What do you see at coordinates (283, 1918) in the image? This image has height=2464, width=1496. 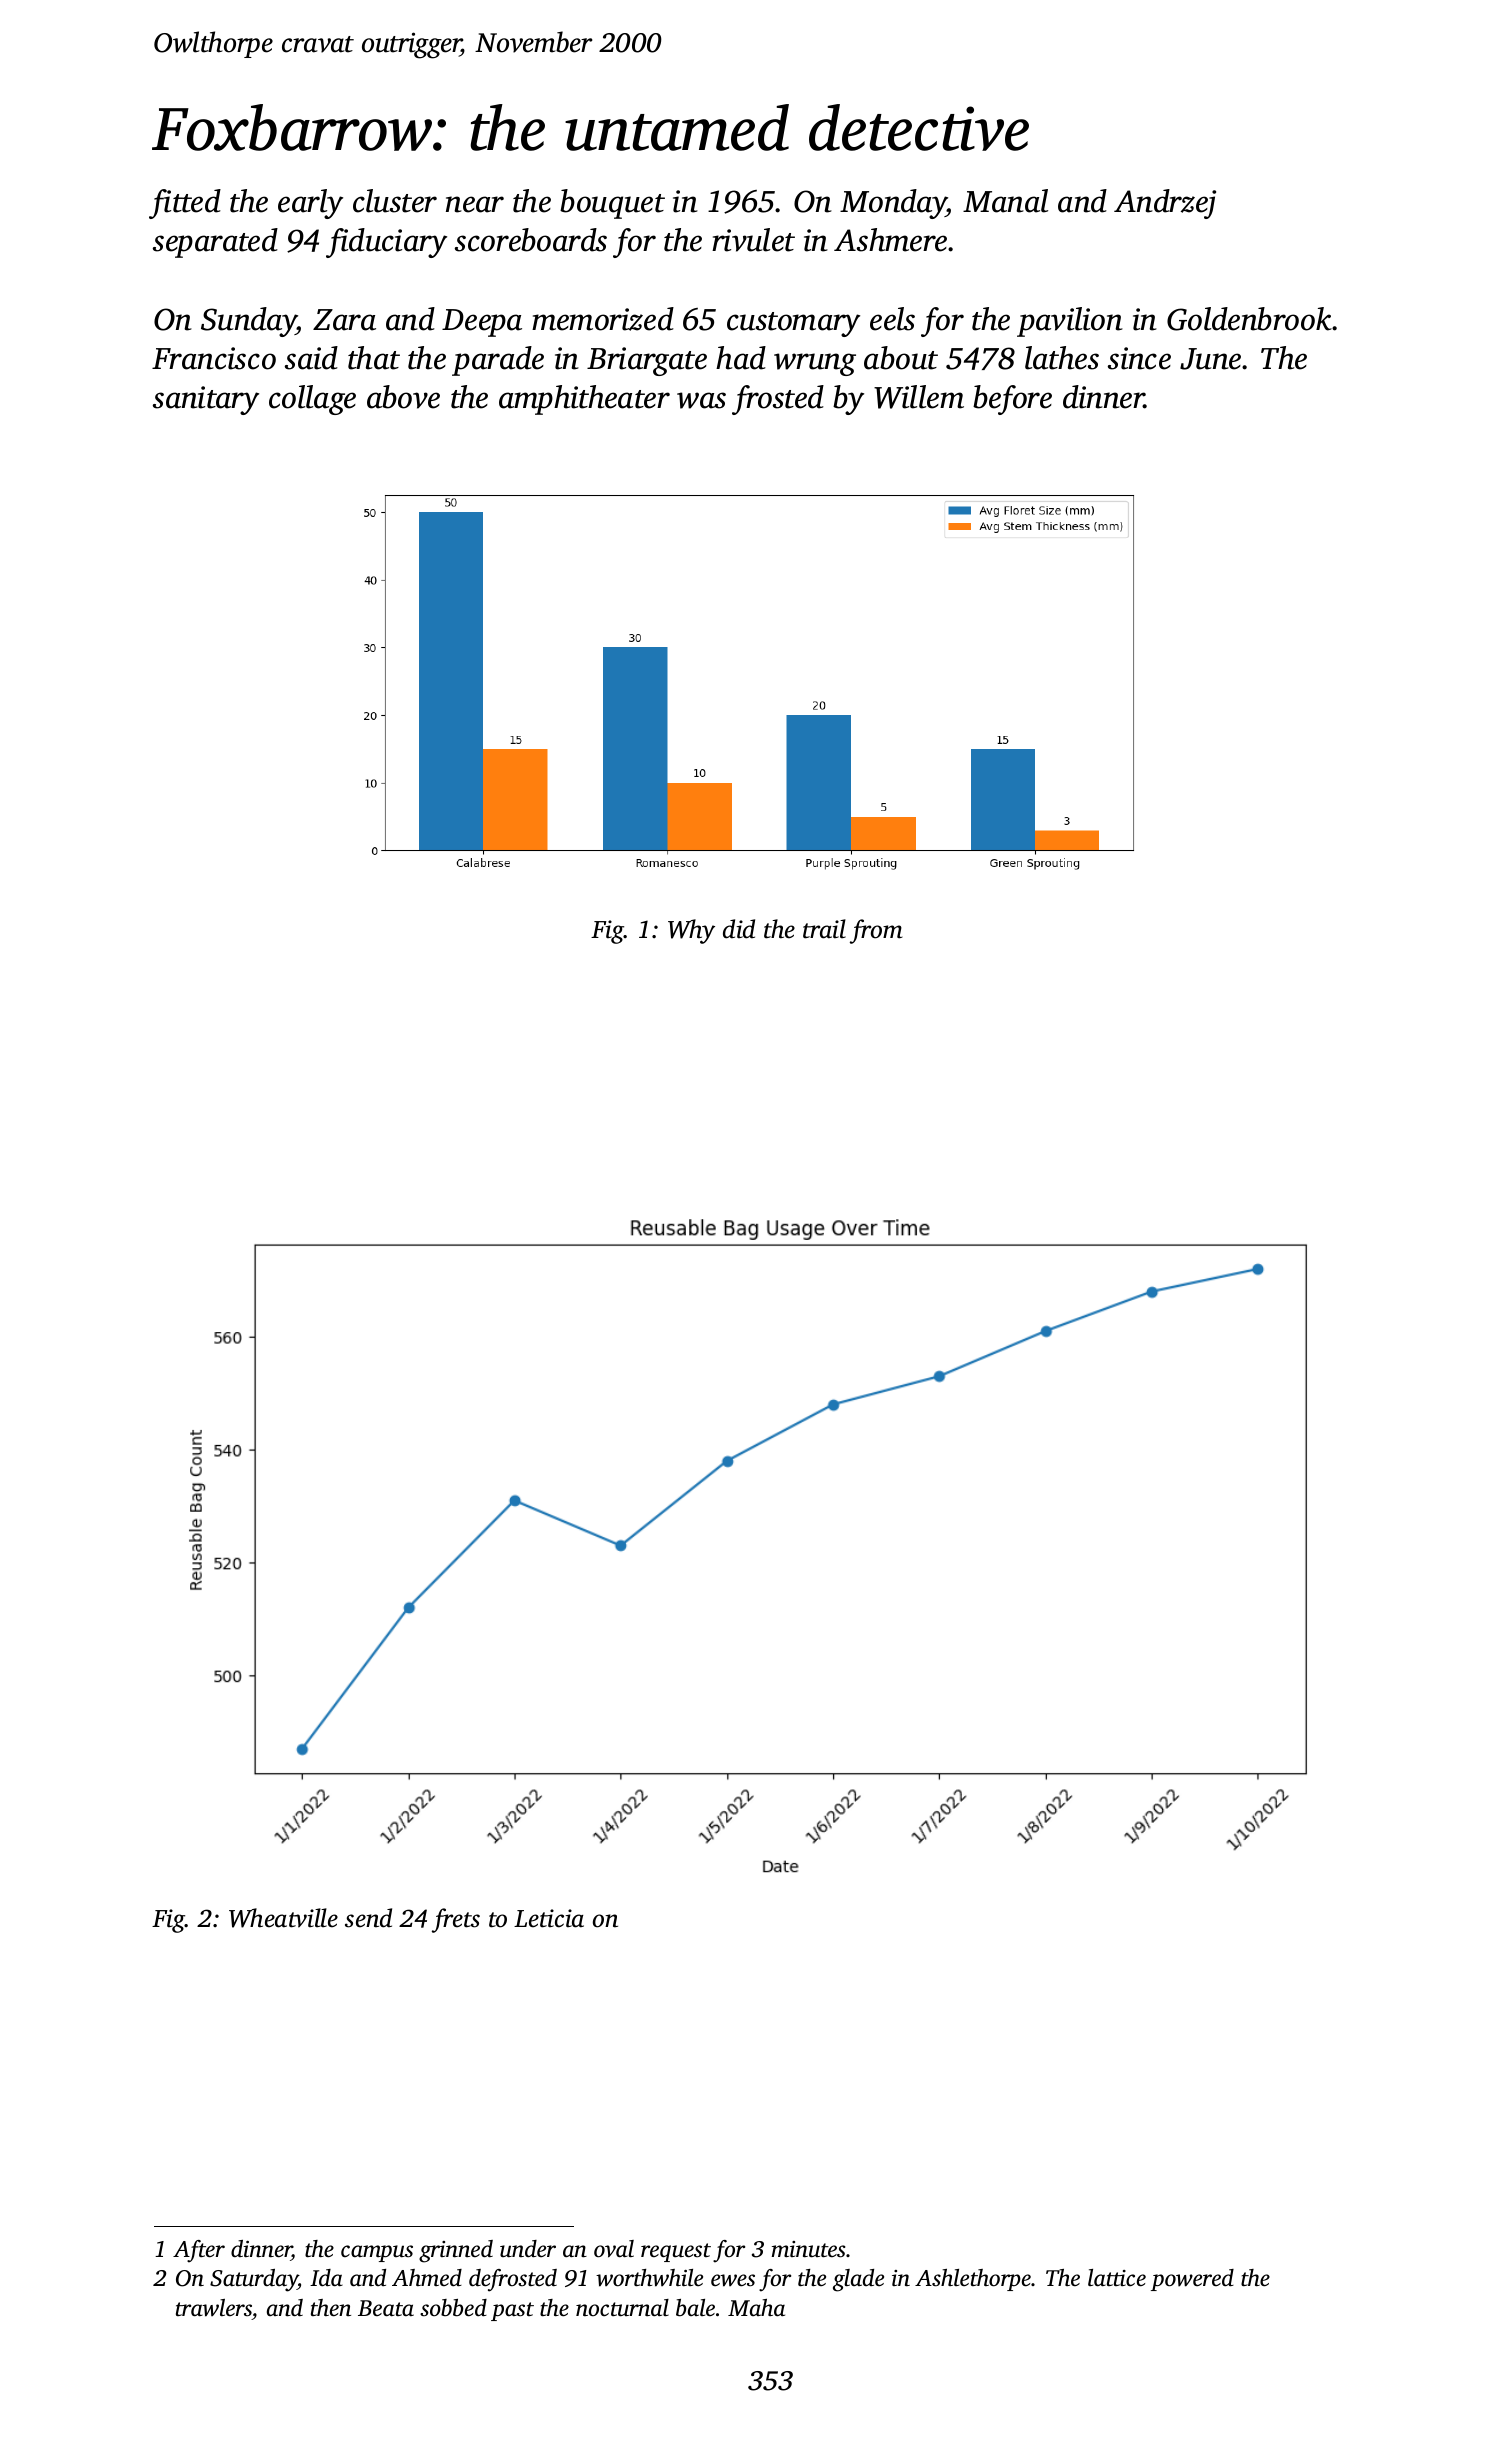 I see `Wheatville` at bounding box center [283, 1918].
